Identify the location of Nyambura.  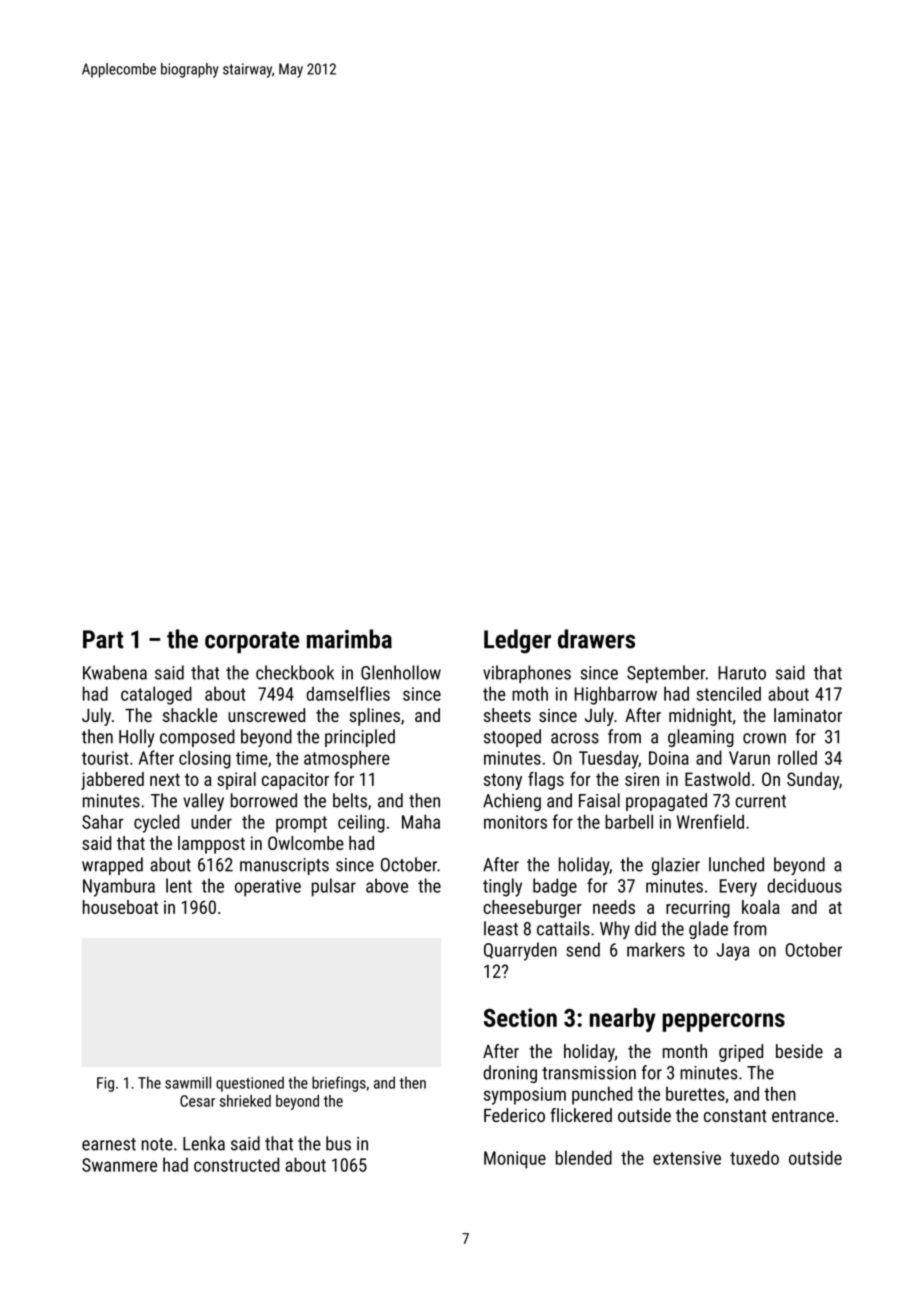
(119, 887).
